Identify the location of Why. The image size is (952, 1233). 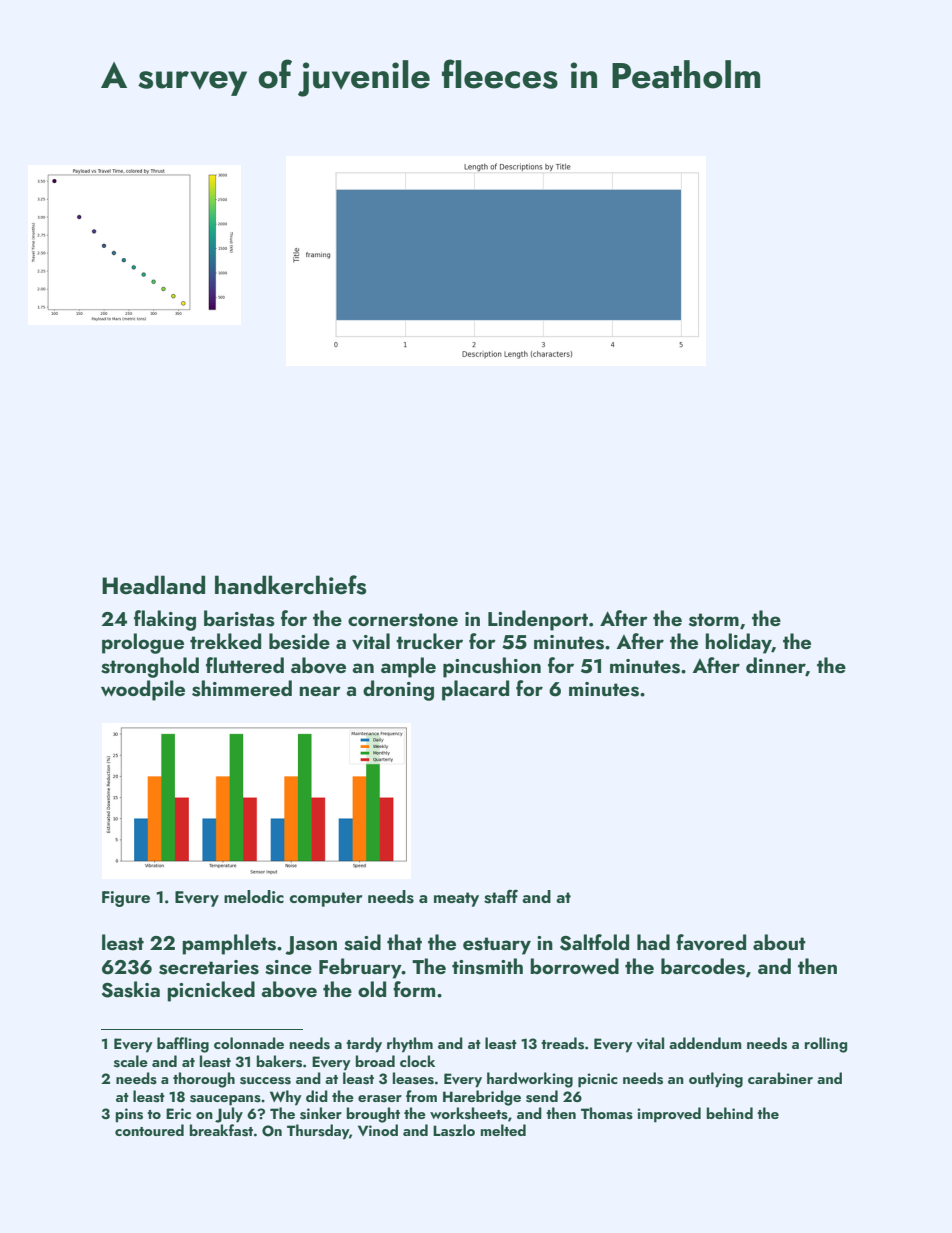
(286, 1097).
